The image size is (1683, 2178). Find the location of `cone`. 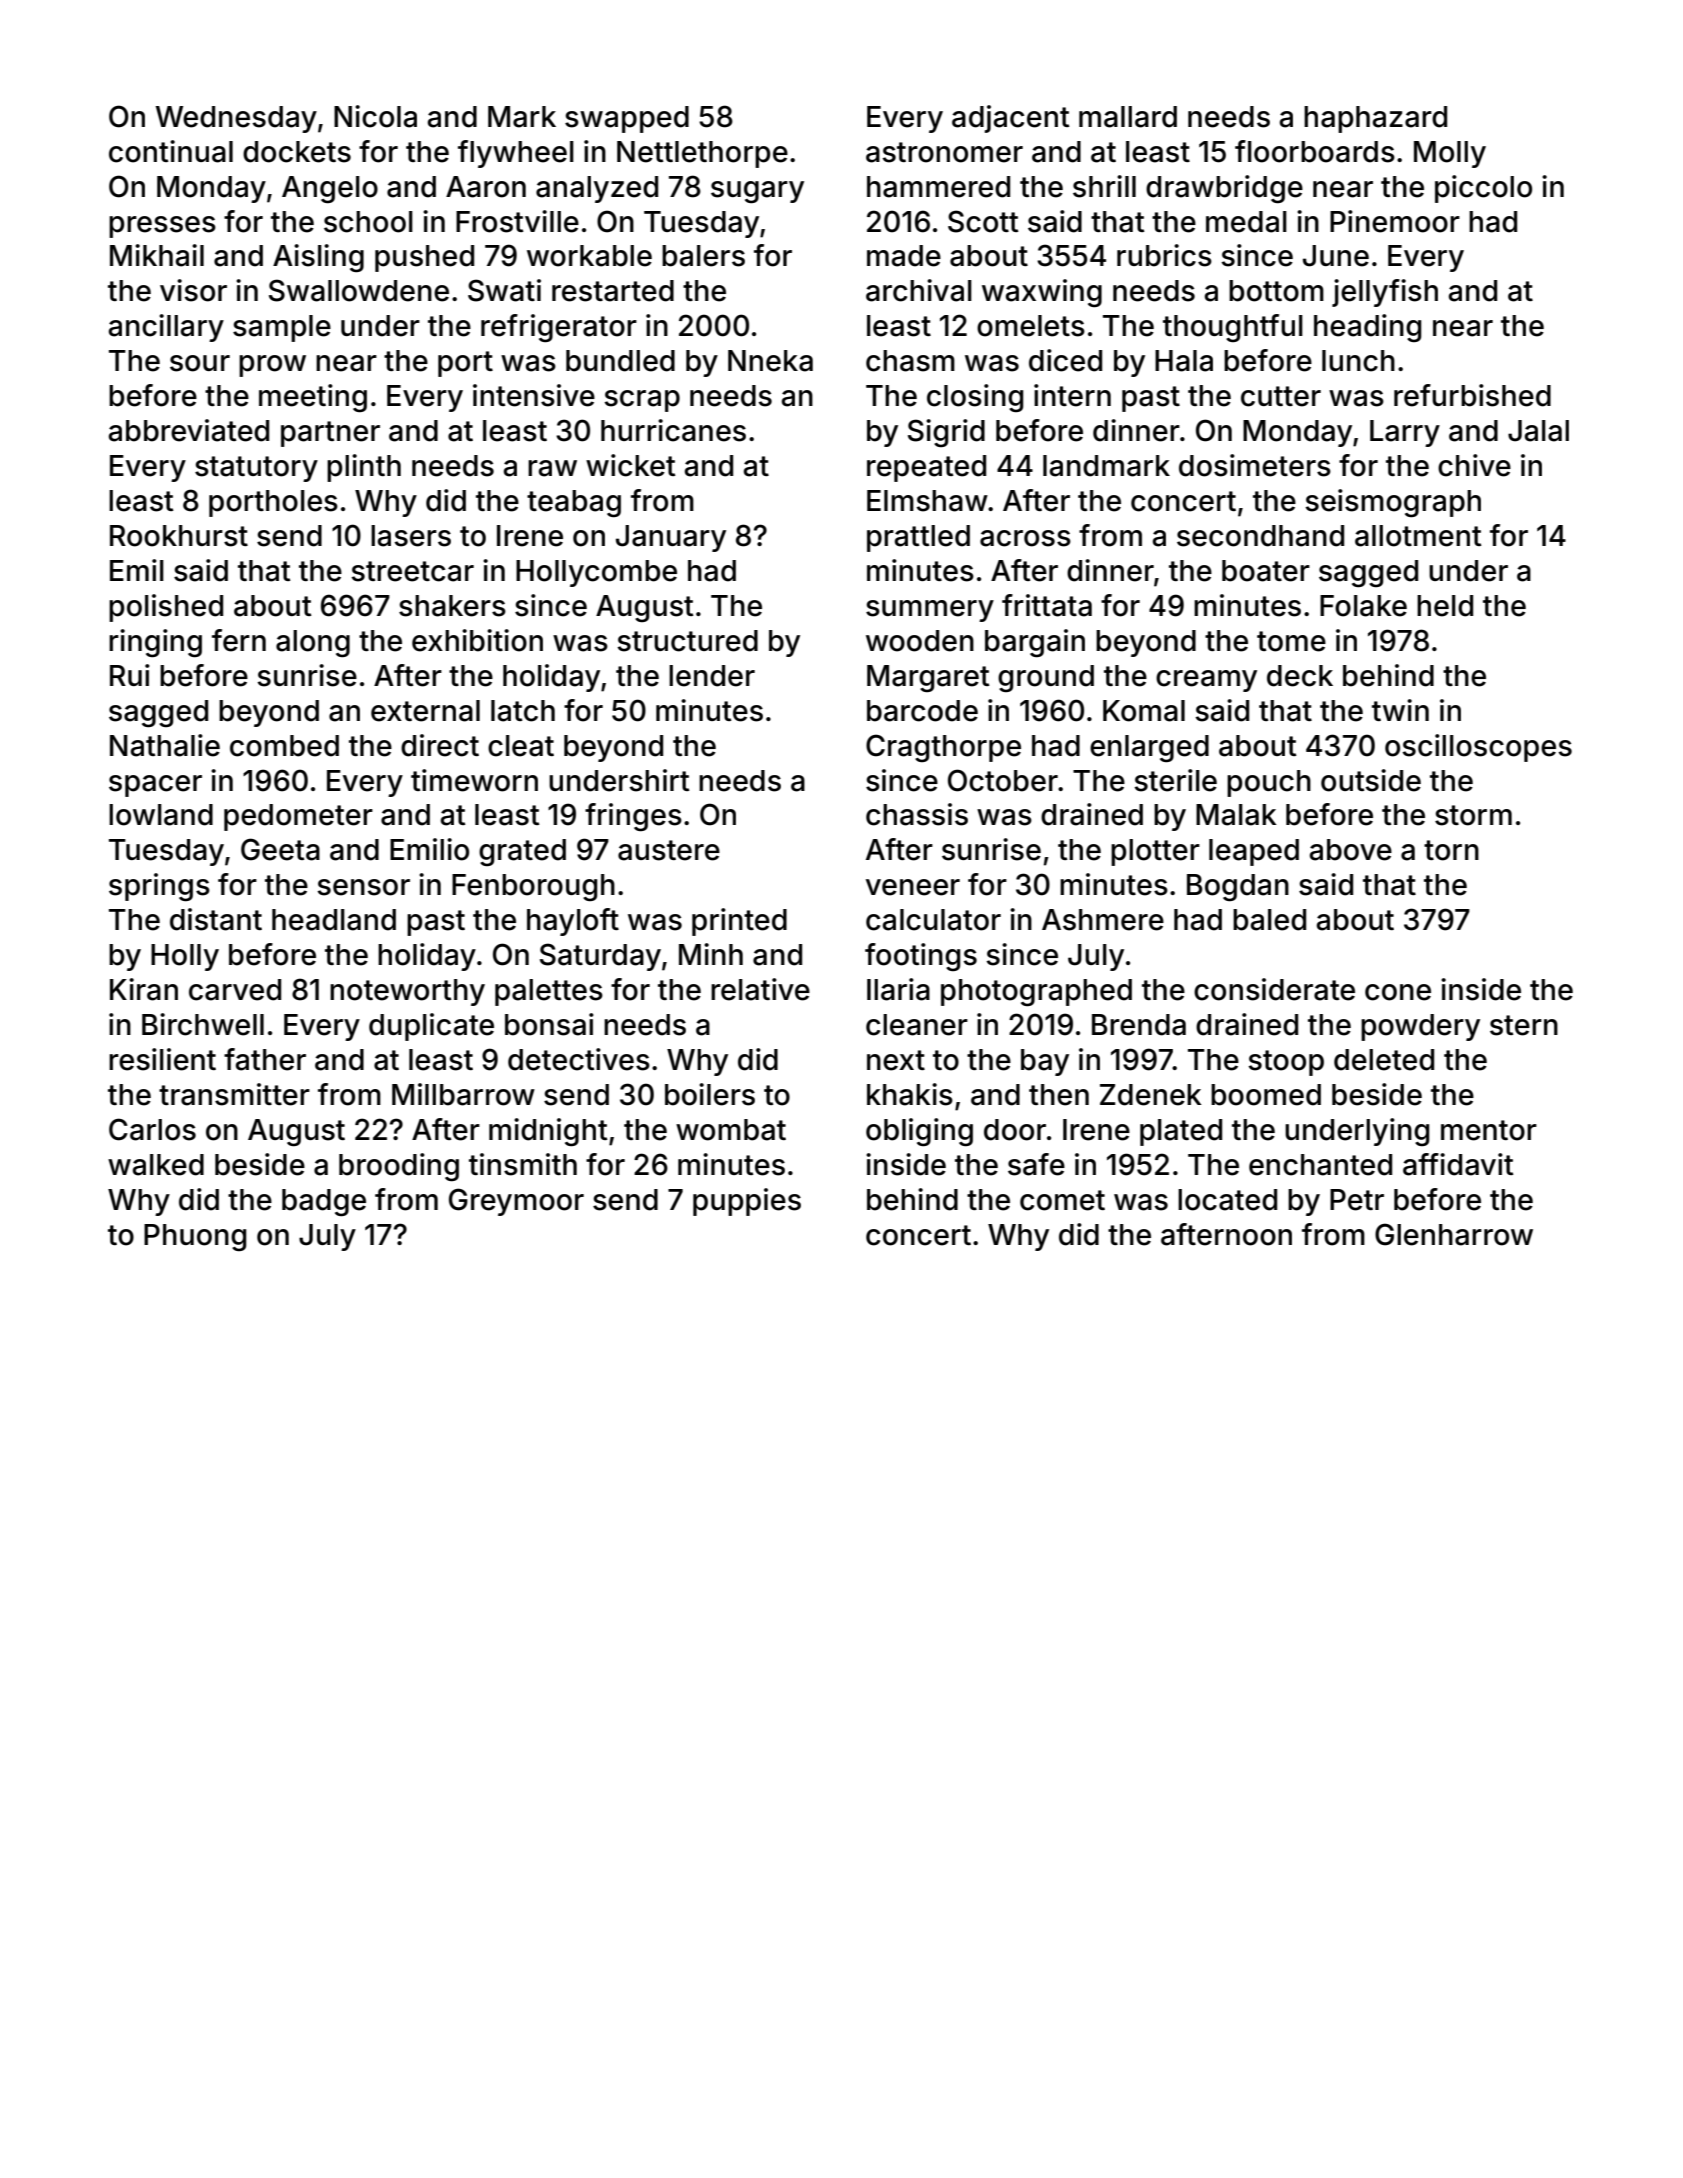

cone is located at coordinates (1398, 992).
